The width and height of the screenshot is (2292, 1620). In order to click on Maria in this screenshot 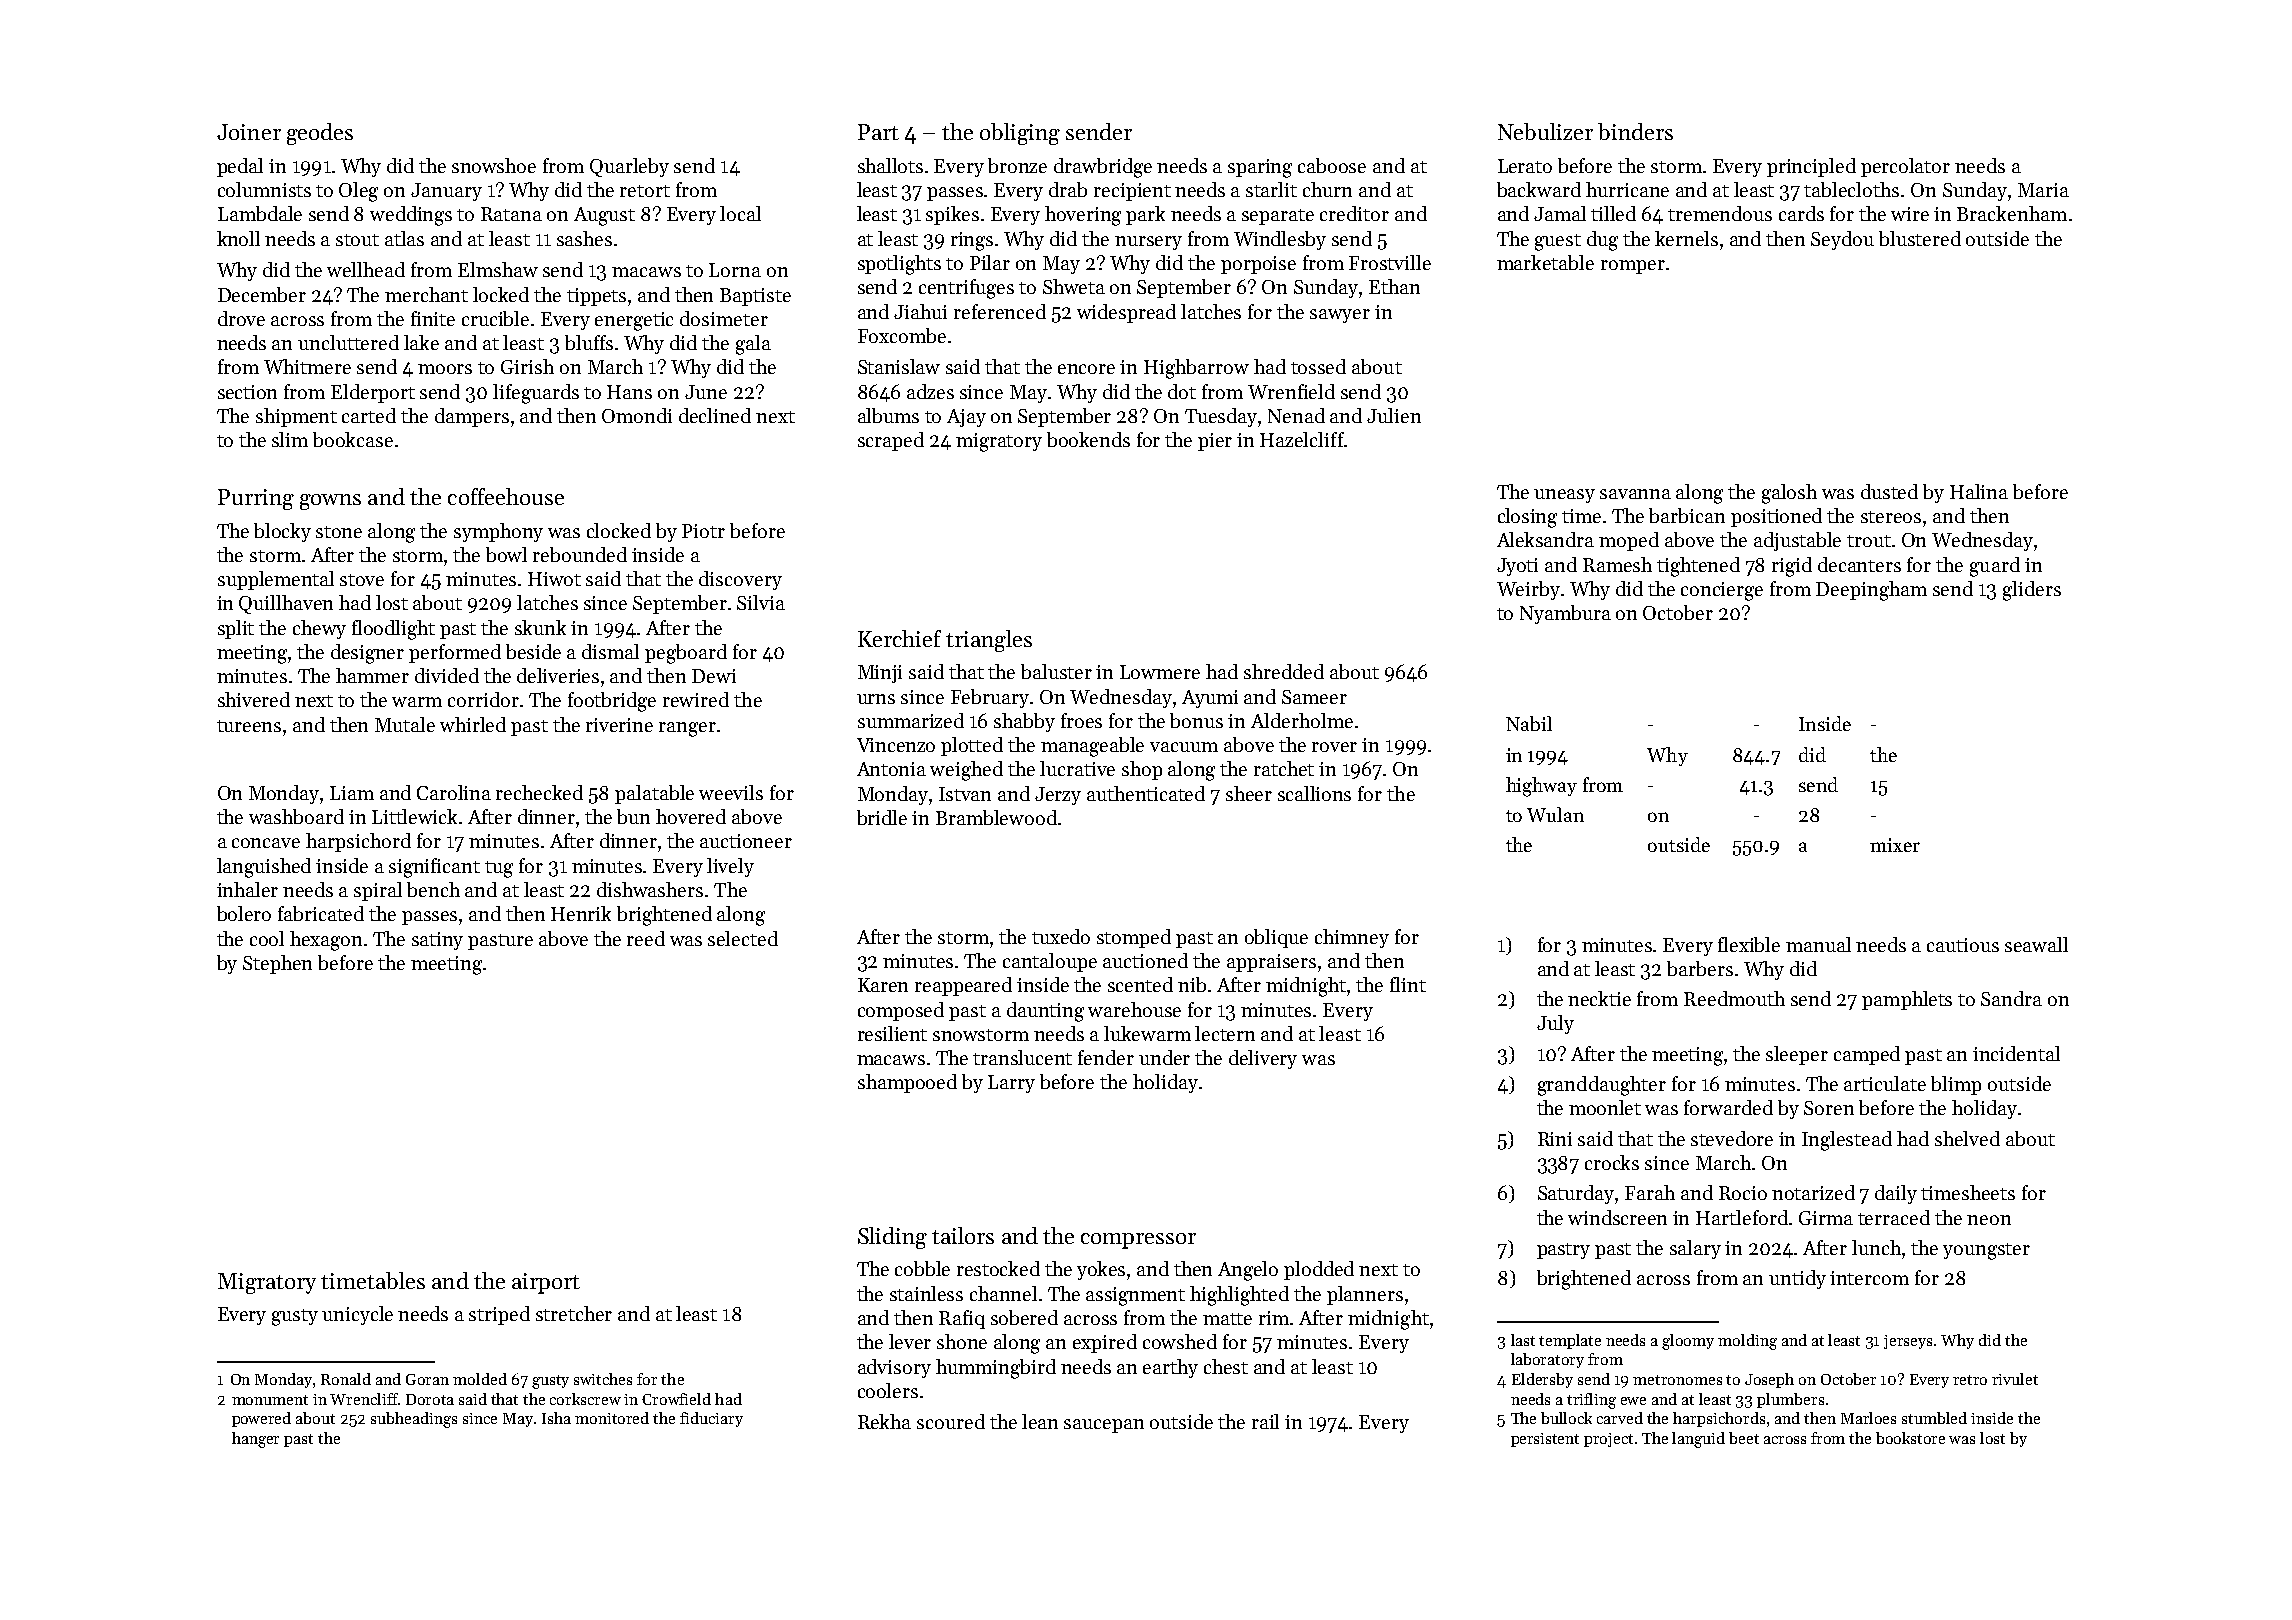, I will do `click(2043, 190)`.
